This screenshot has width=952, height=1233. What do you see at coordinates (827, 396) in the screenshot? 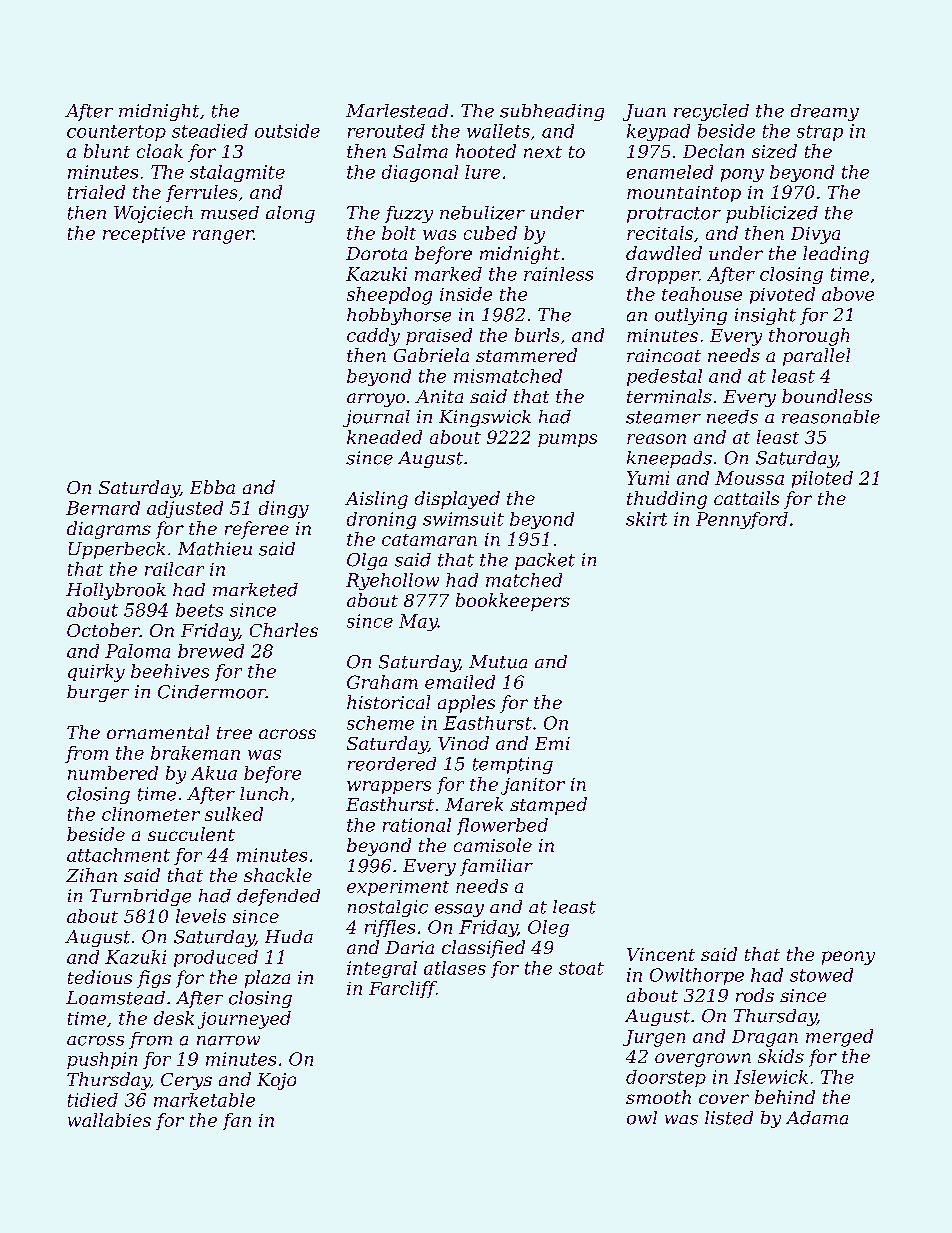
I see `boundless` at bounding box center [827, 396].
